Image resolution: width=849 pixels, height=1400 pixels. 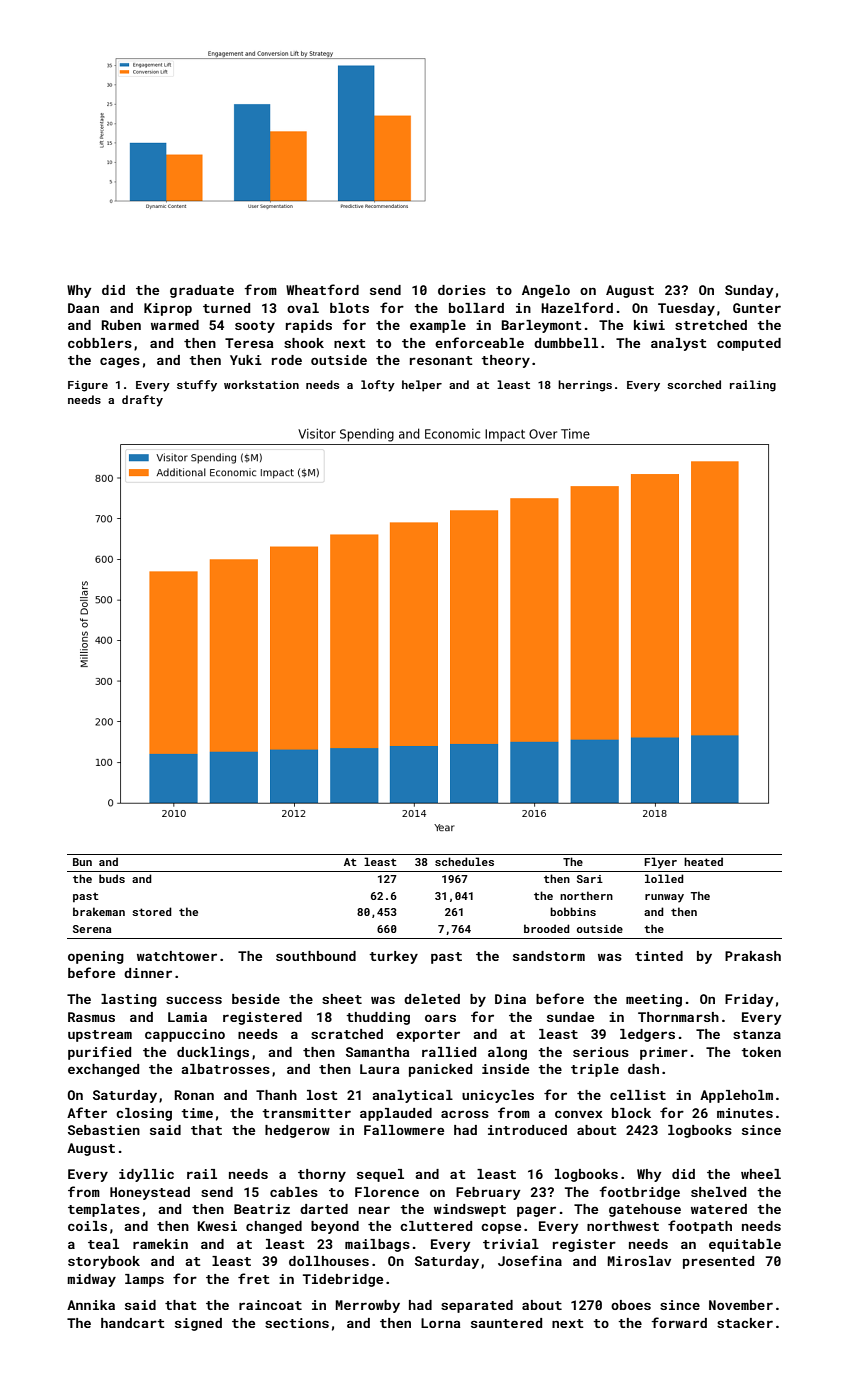 I want to click on Teresa, so click(x=249, y=343).
